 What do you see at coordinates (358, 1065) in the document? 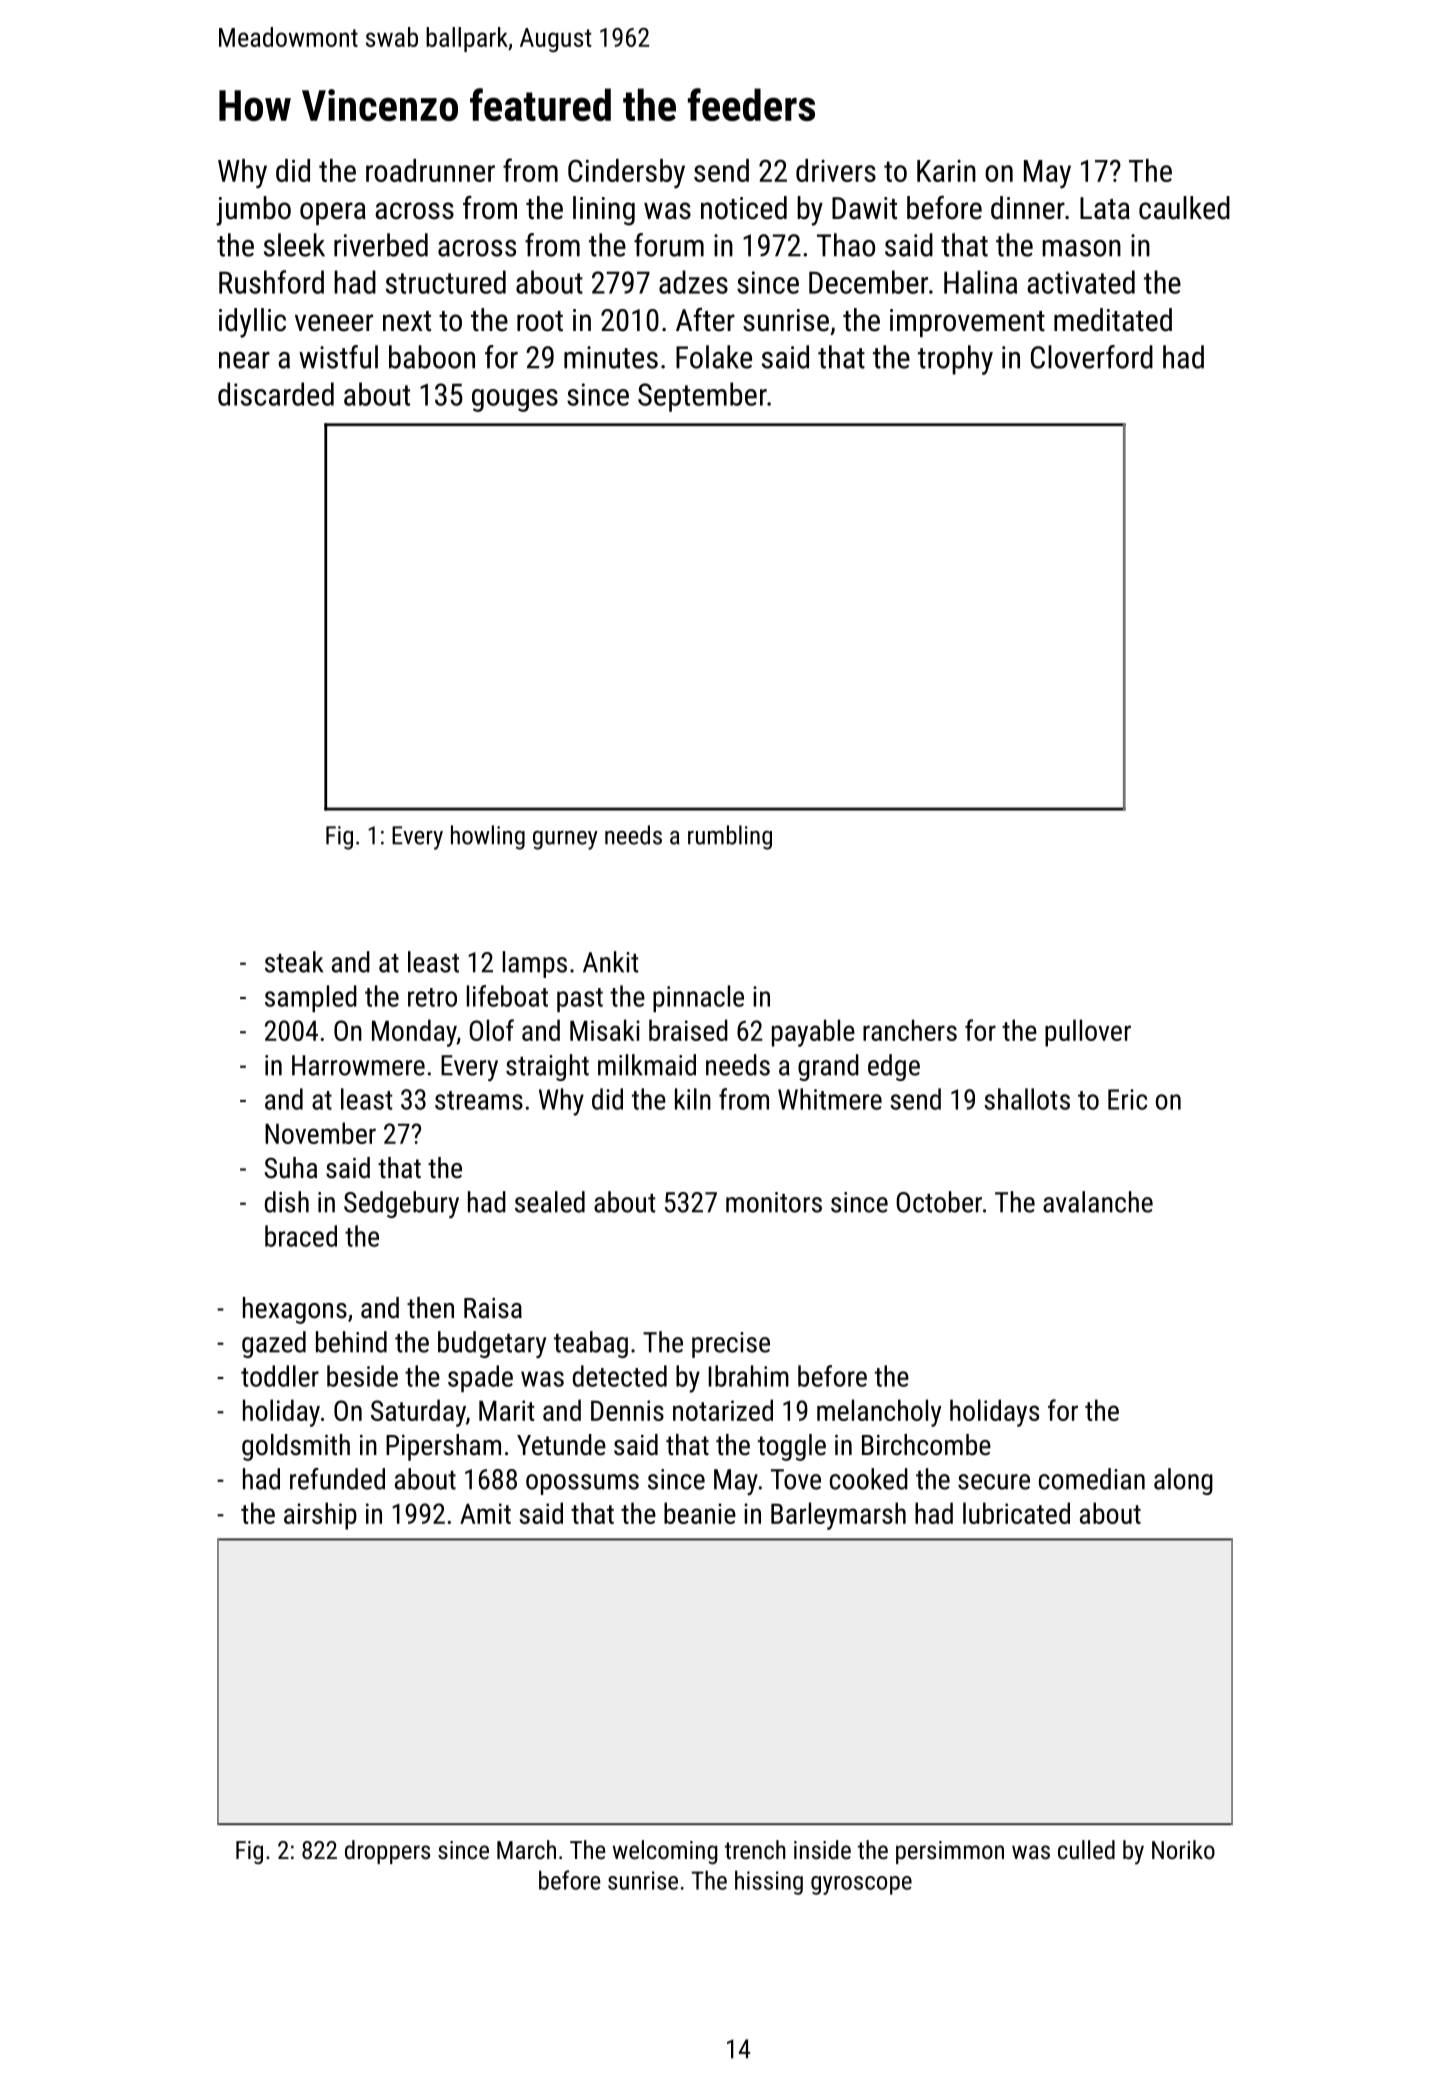
I see `Harrowmere` at bounding box center [358, 1065].
